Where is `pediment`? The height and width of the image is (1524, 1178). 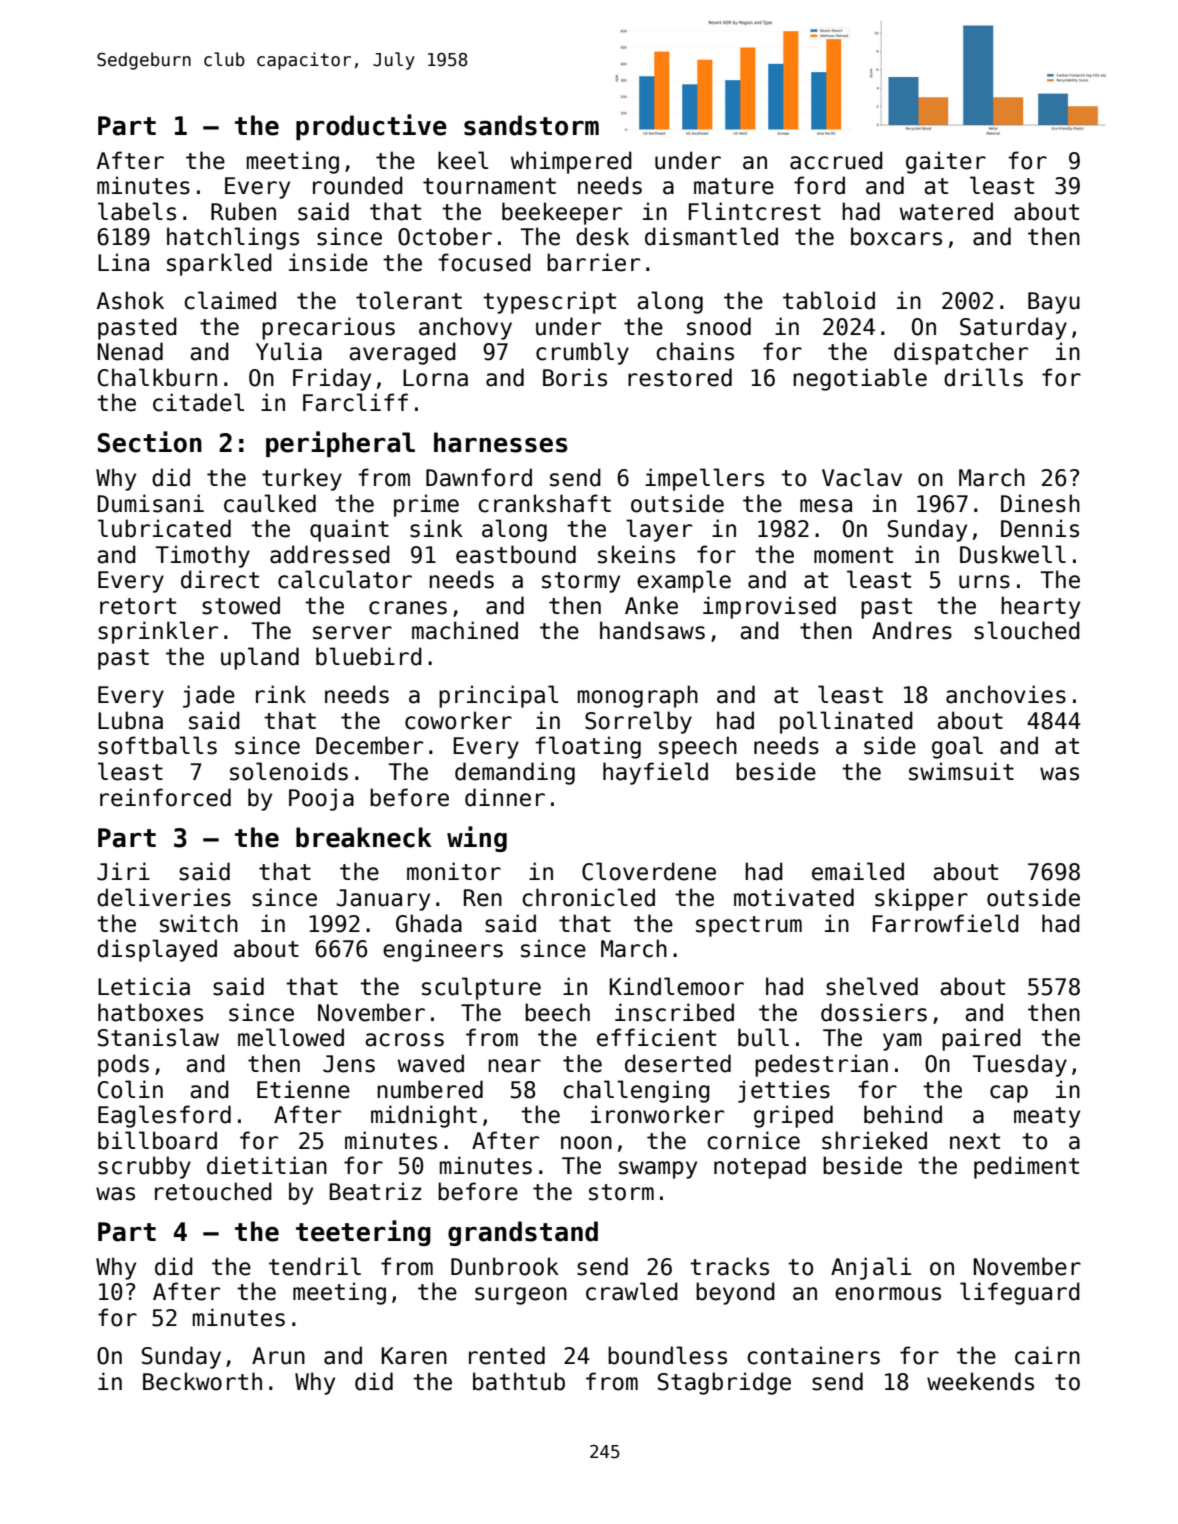 pediment is located at coordinates (1026, 1167).
